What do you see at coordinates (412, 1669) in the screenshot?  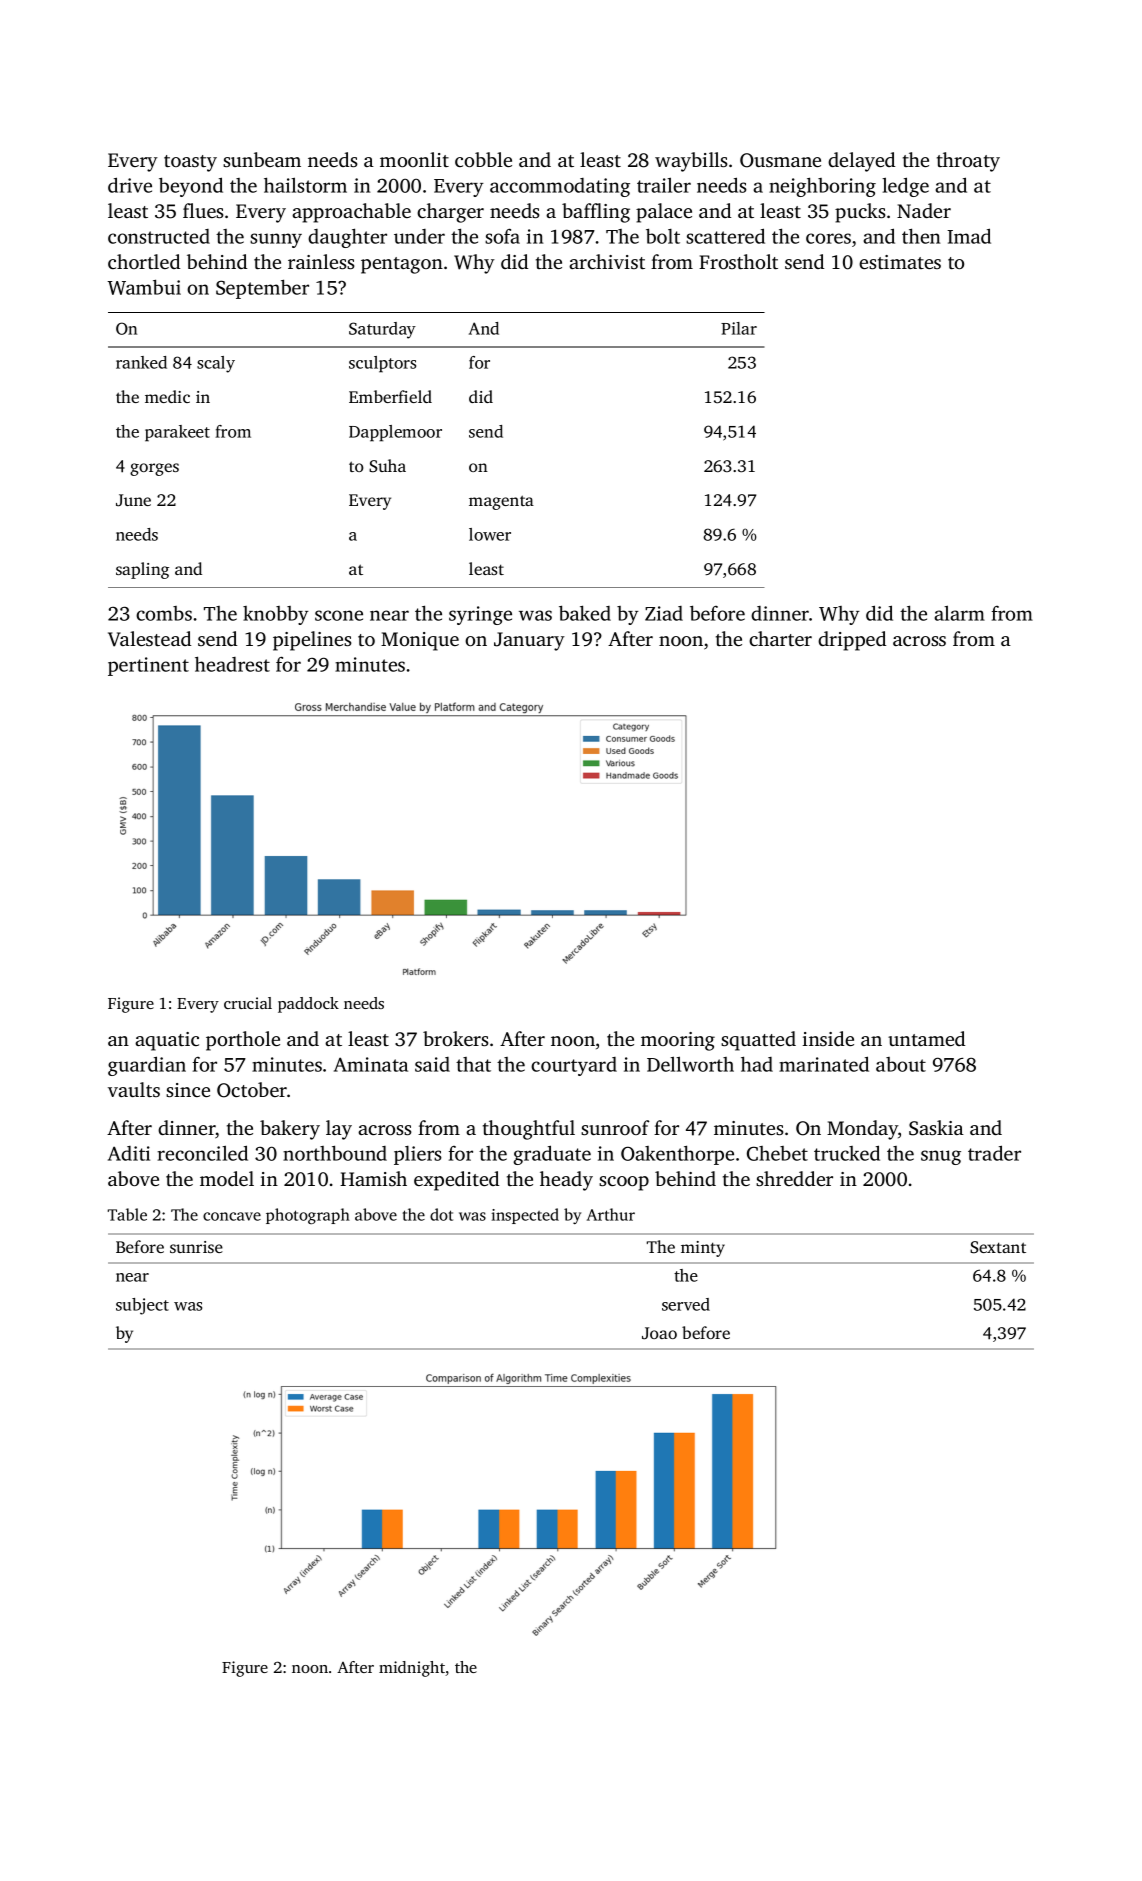 I see `midnight` at bounding box center [412, 1669].
